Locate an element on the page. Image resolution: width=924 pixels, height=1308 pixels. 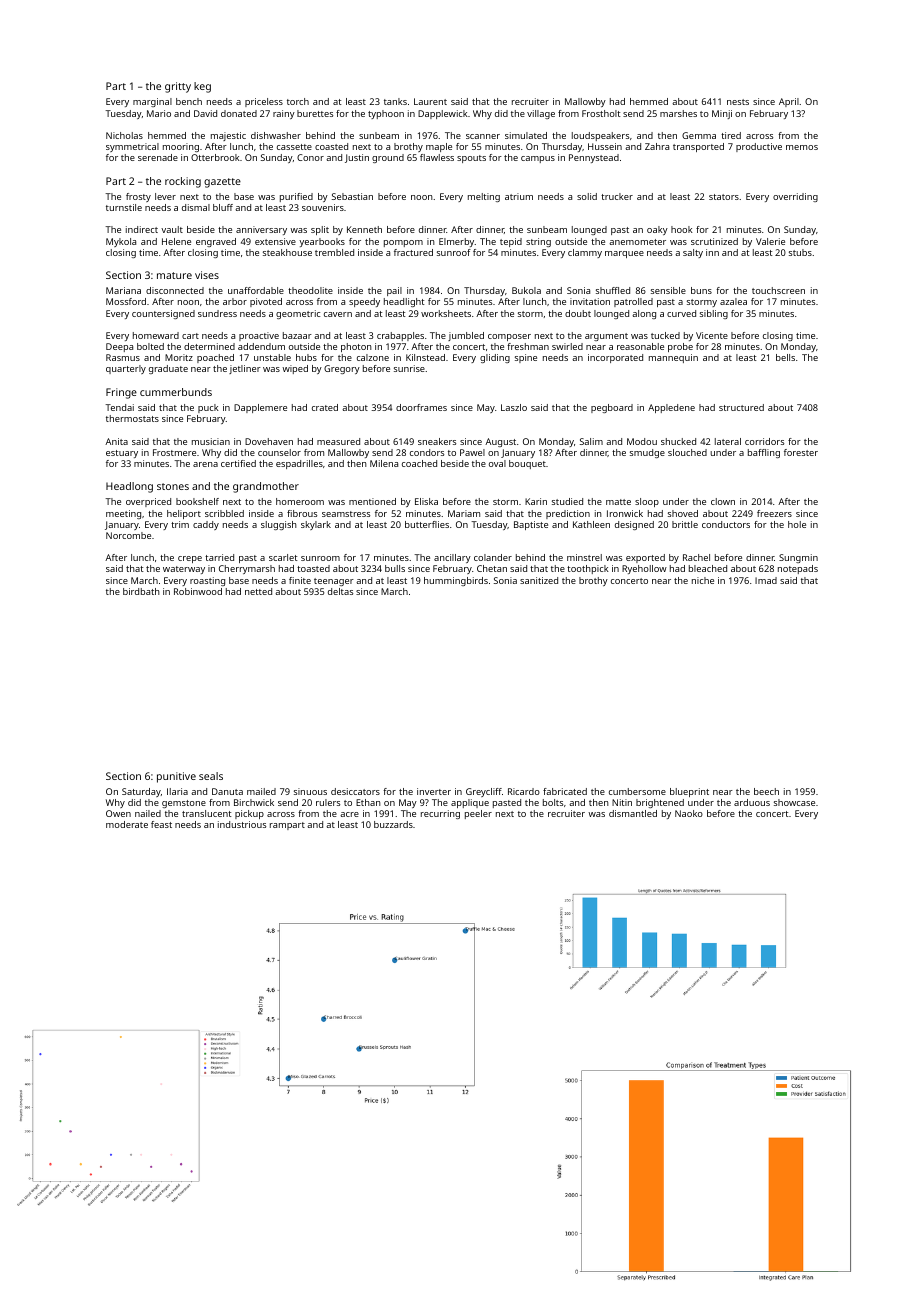
beech is located at coordinates (766, 791).
